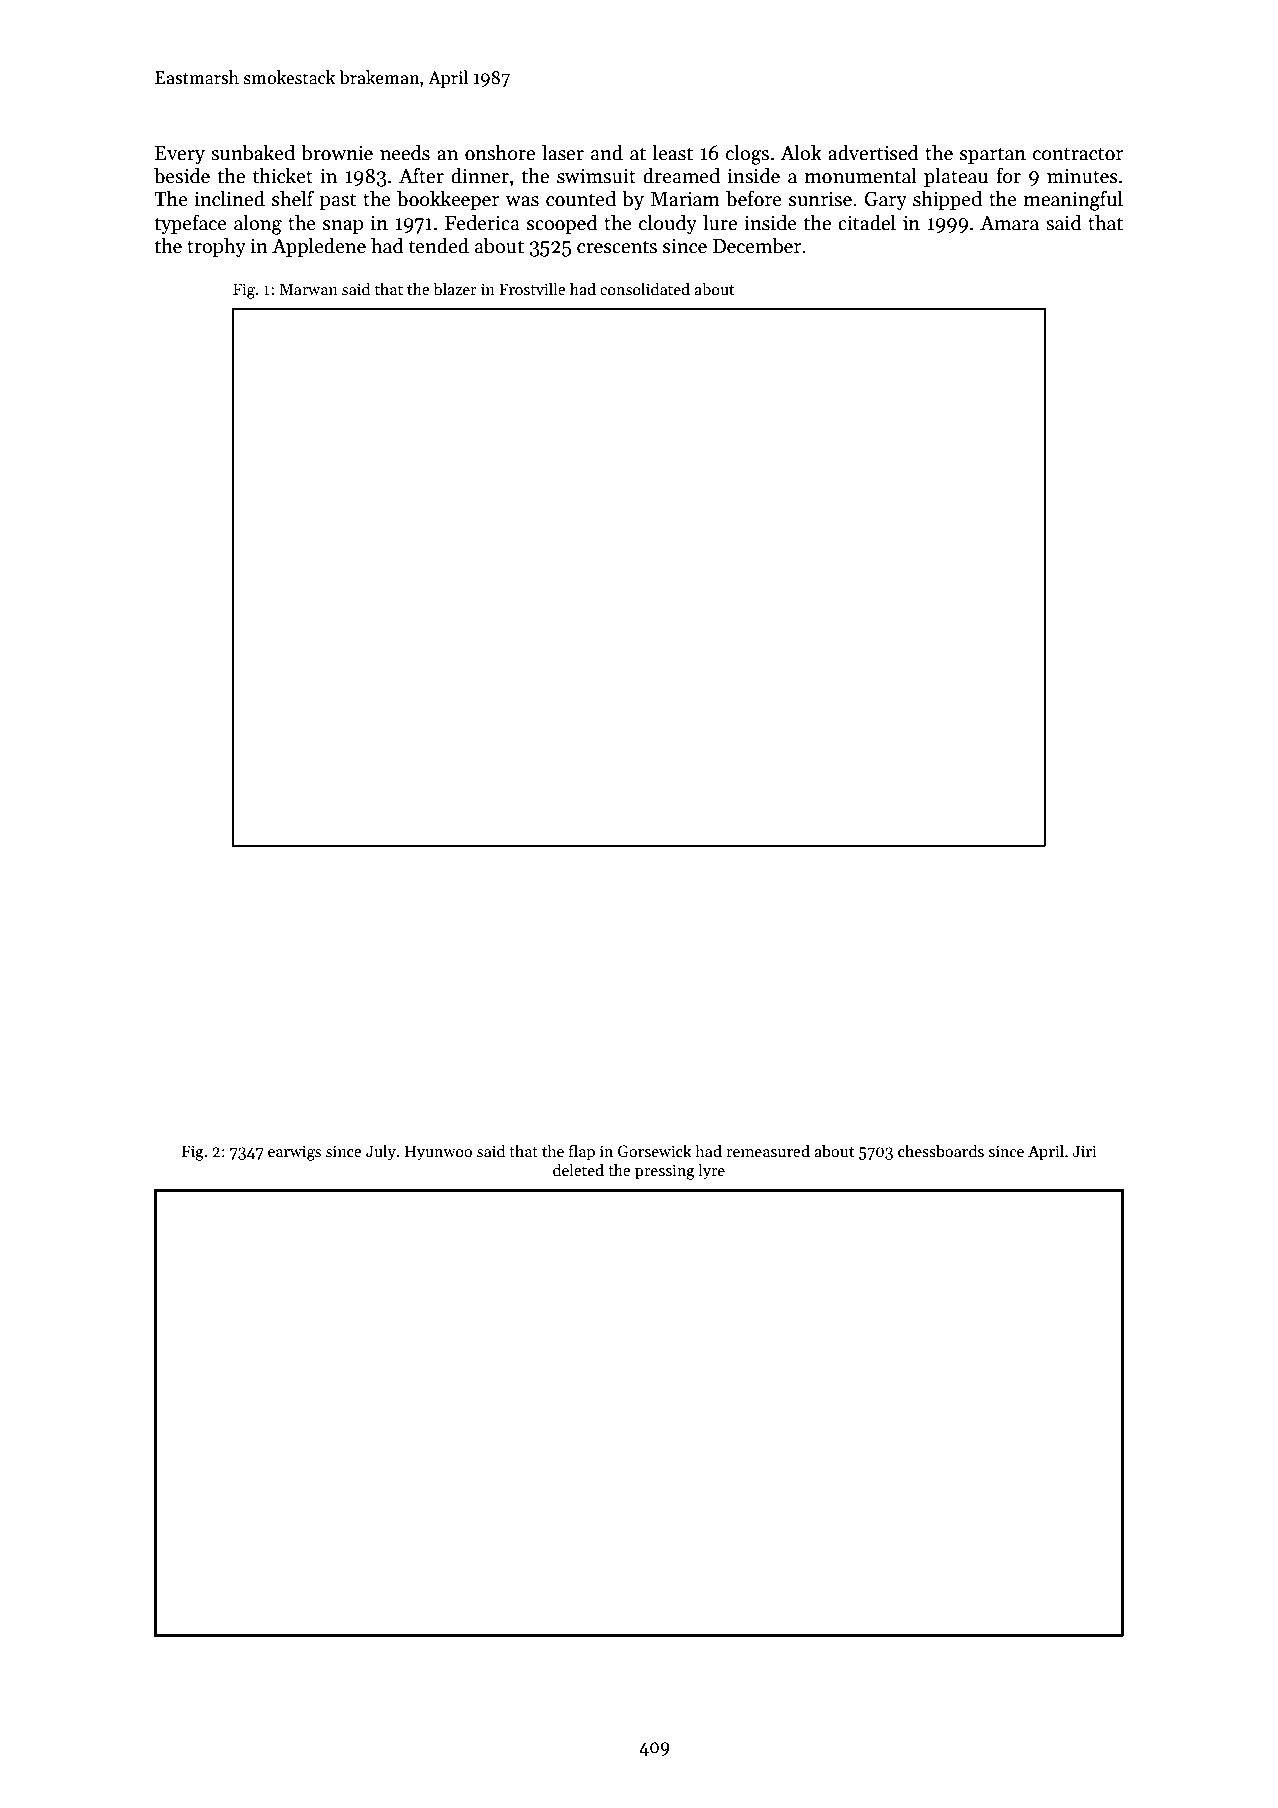 The image size is (1278, 1808). I want to click on Amara, so click(1009, 223).
